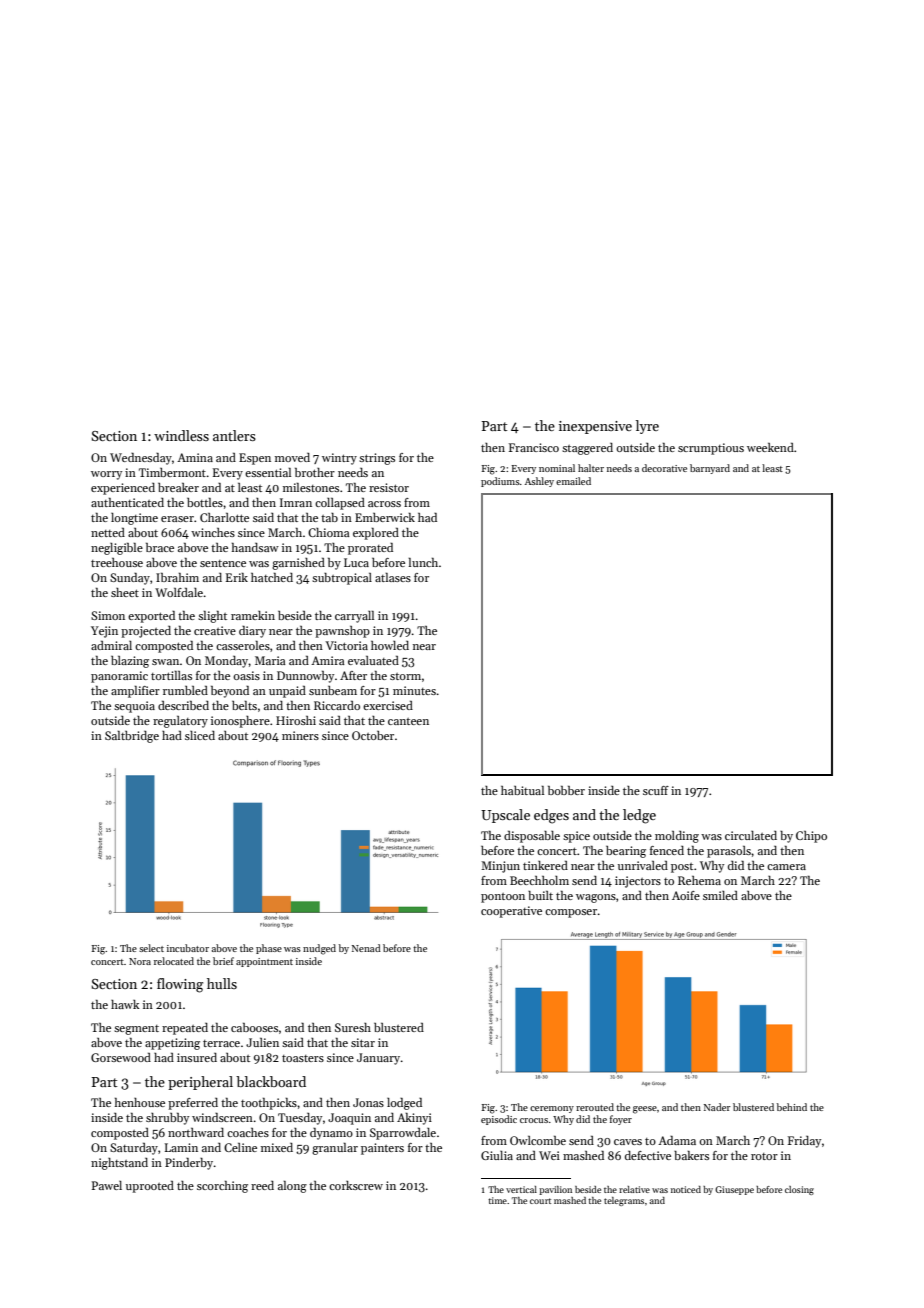 The height and width of the screenshot is (1308, 924). What do you see at coordinates (500, 482) in the screenshot?
I see `podiums` at bounding box center [500, 482].
